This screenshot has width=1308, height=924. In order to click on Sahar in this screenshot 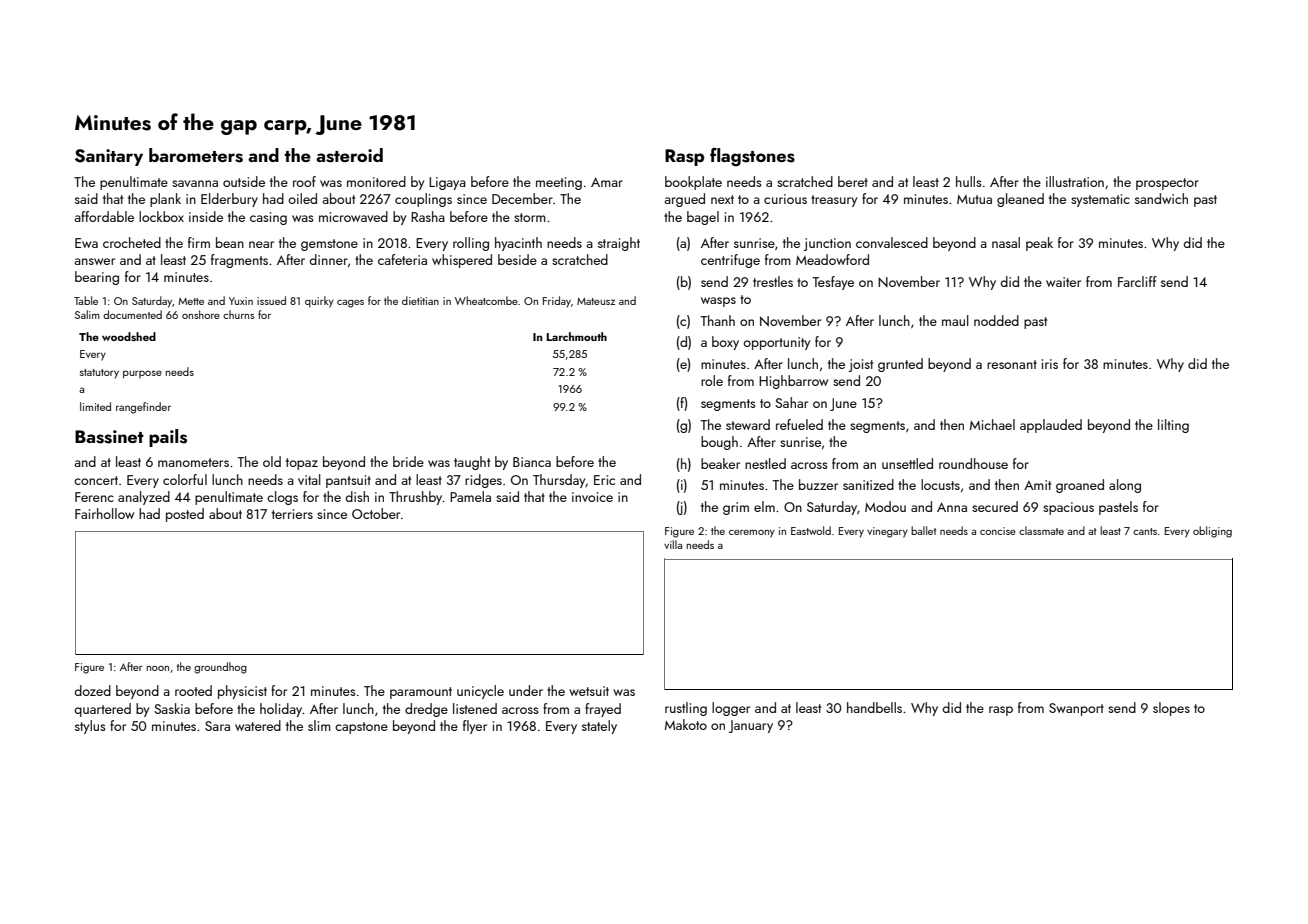, I will do `click(791, 402)`.
